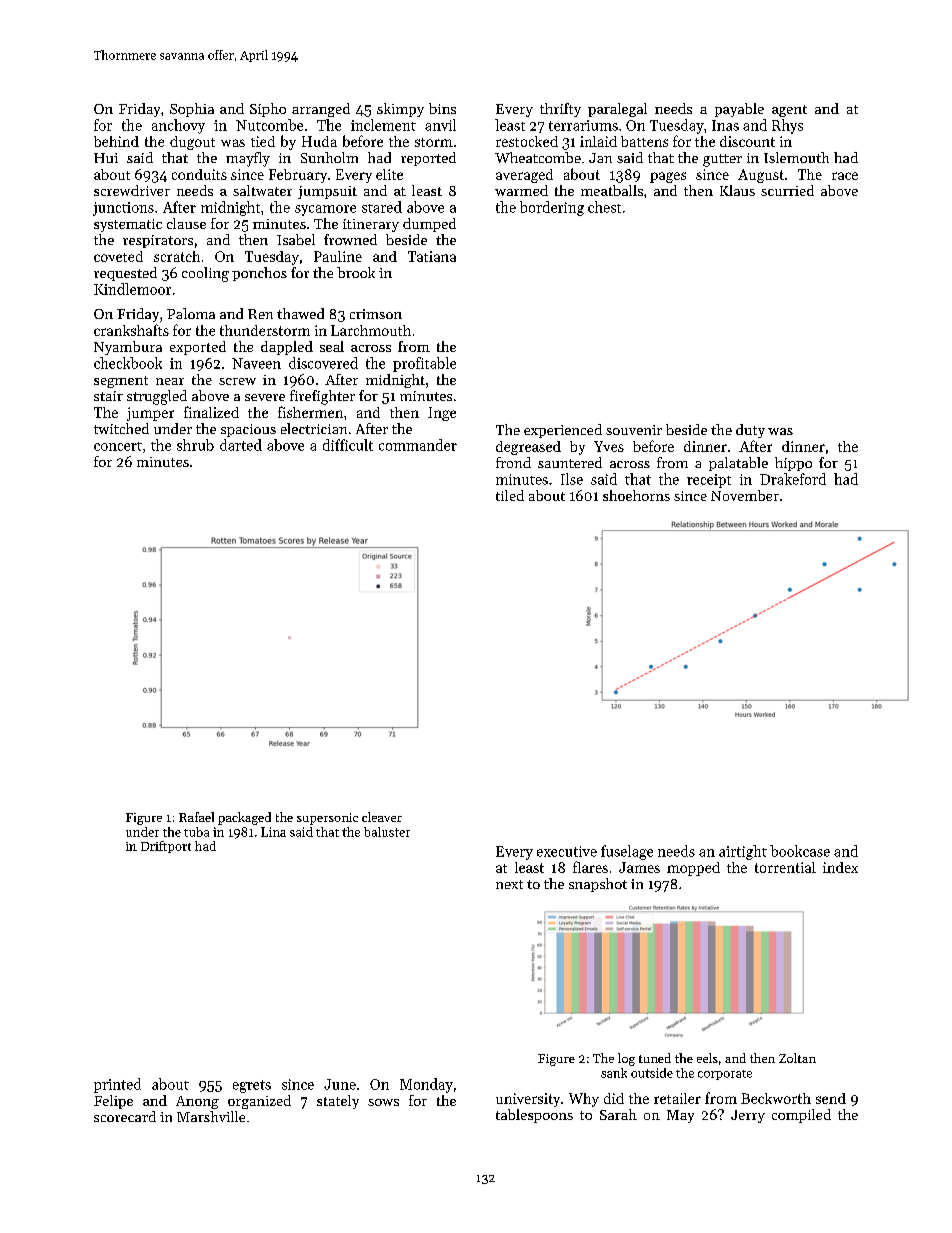 The image size is (952, 1233). Describe the element at coordinates (166, 847) in the screenshot. I see `Driftport` at that location.
